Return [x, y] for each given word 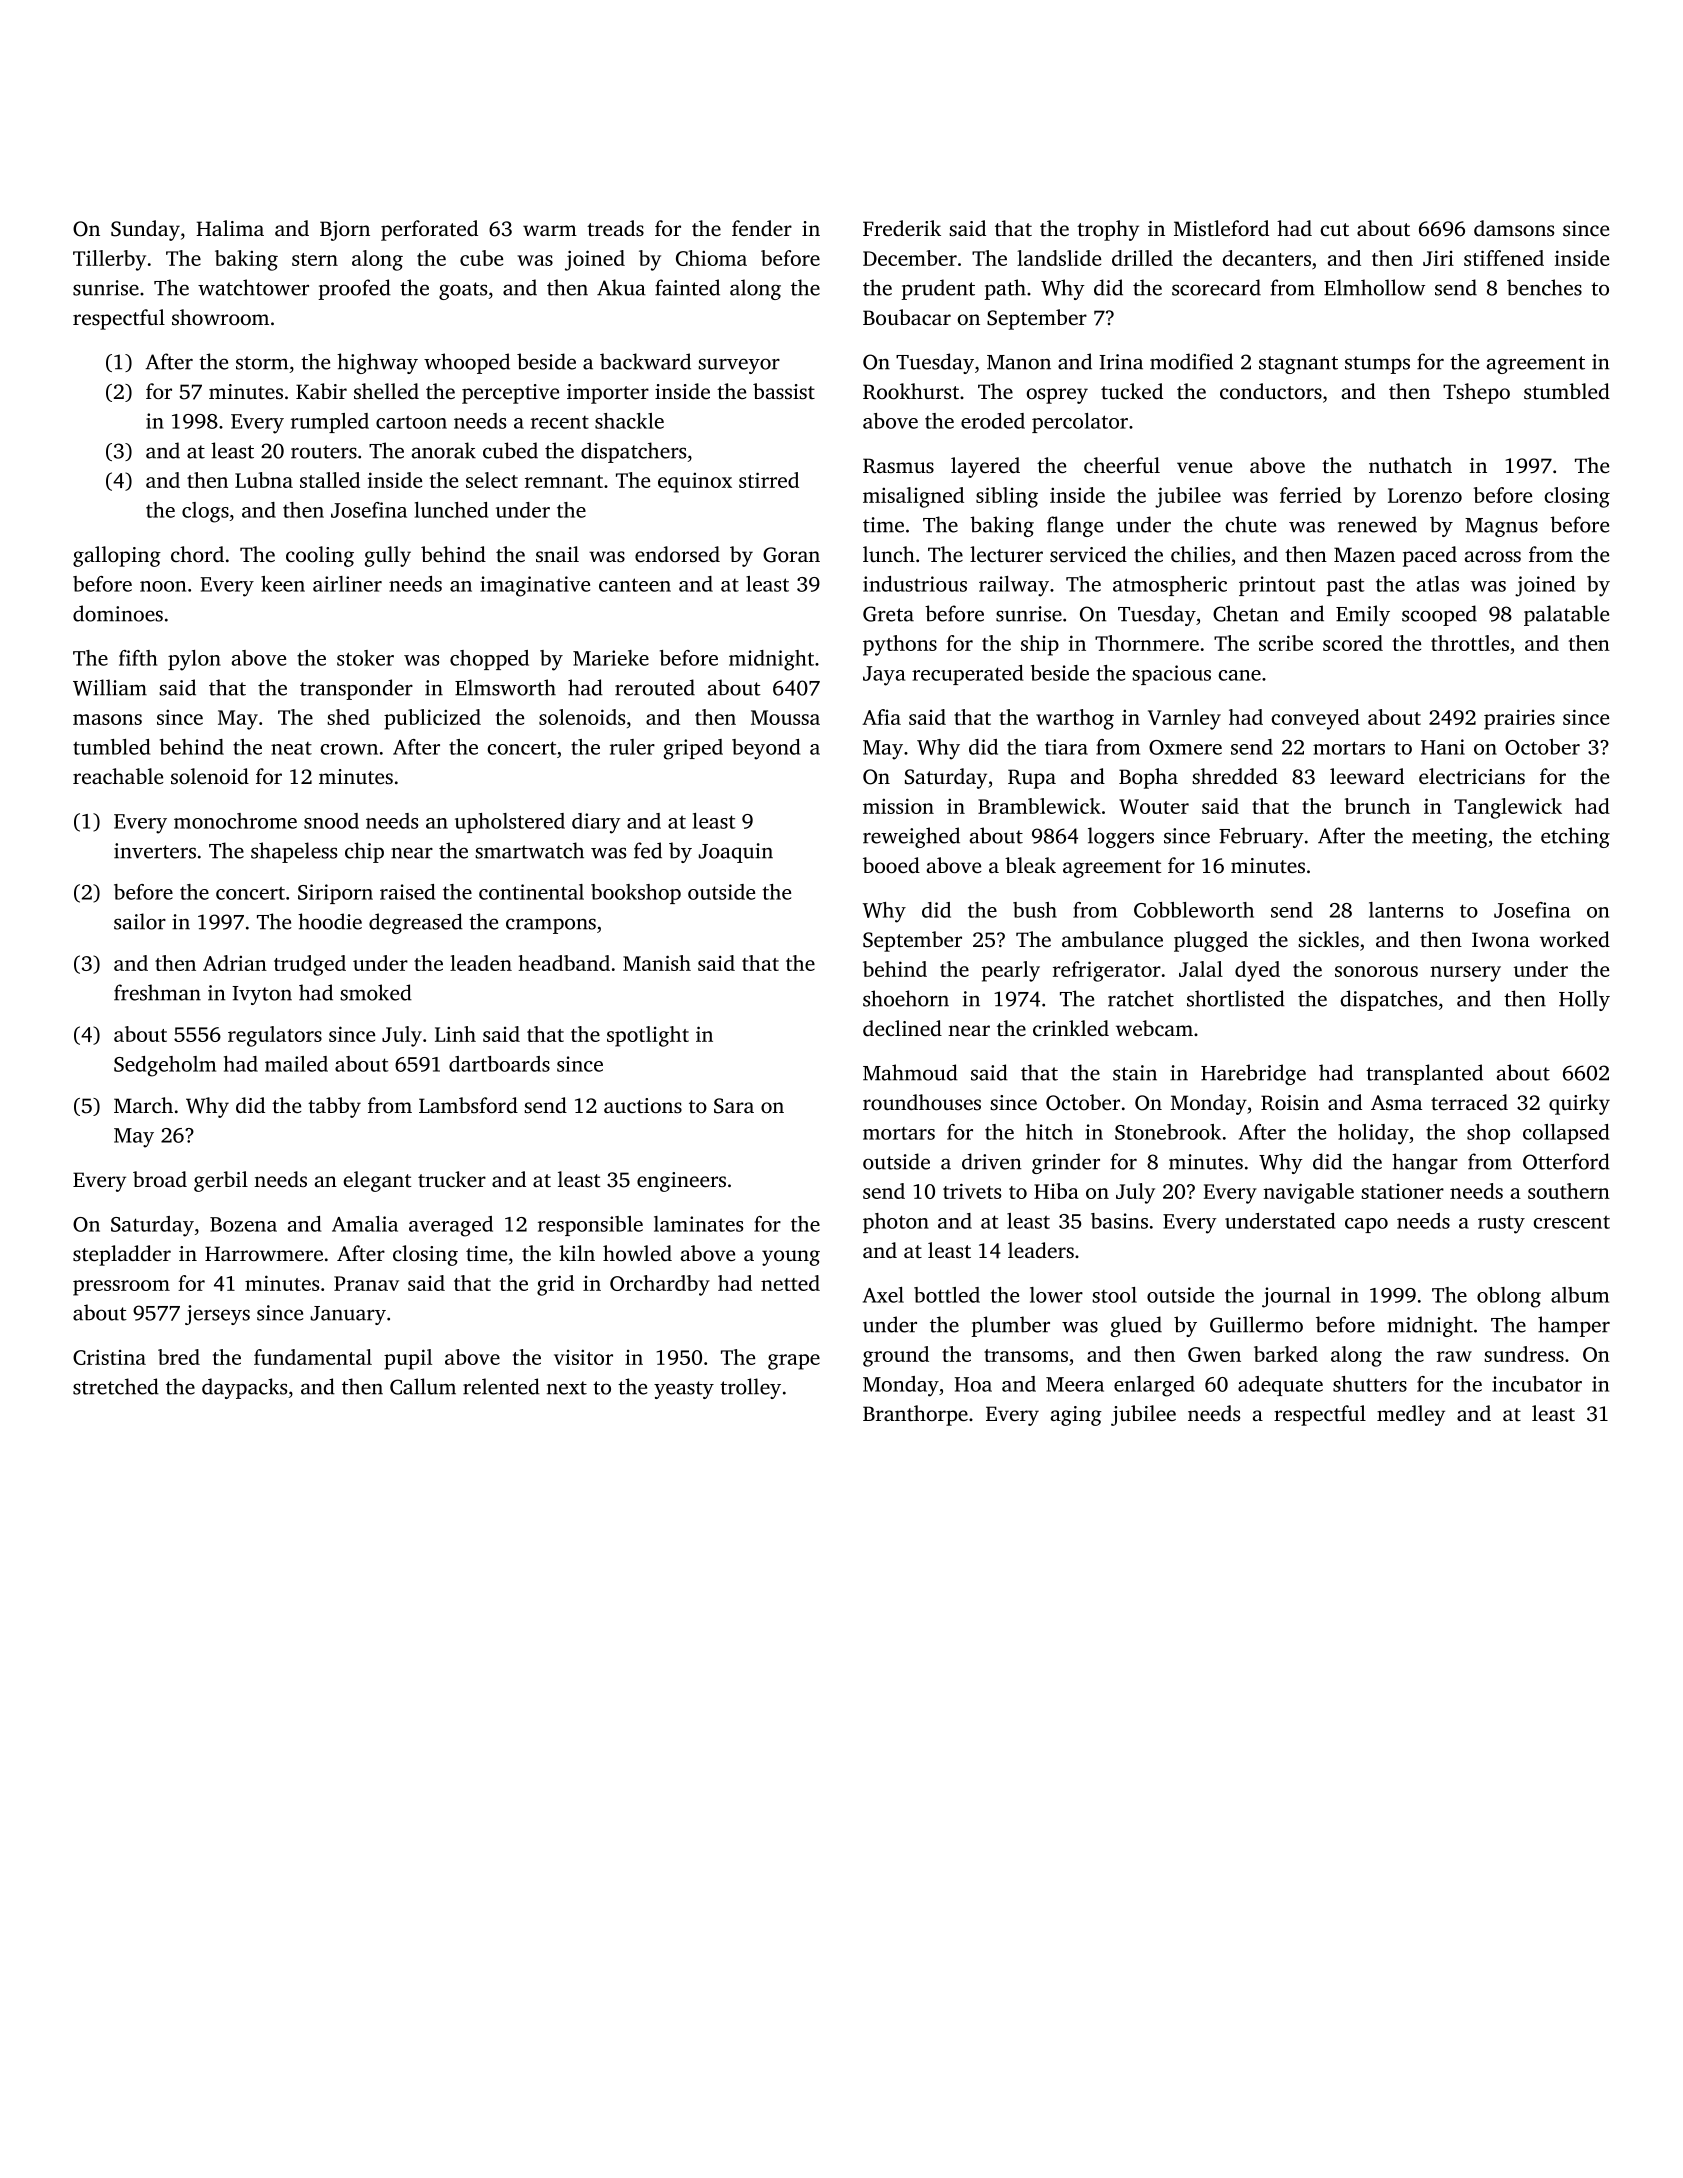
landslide [1059, 258]
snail [557, 554]
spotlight [648, 1036]
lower [1056, 1295]
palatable [1566, 615]
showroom [220, 317]
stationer [1402, 1191]
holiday [1373, 1134]
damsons [1514, 228]
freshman [157, 992]
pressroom [121, 1288]
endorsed [677, 554]
